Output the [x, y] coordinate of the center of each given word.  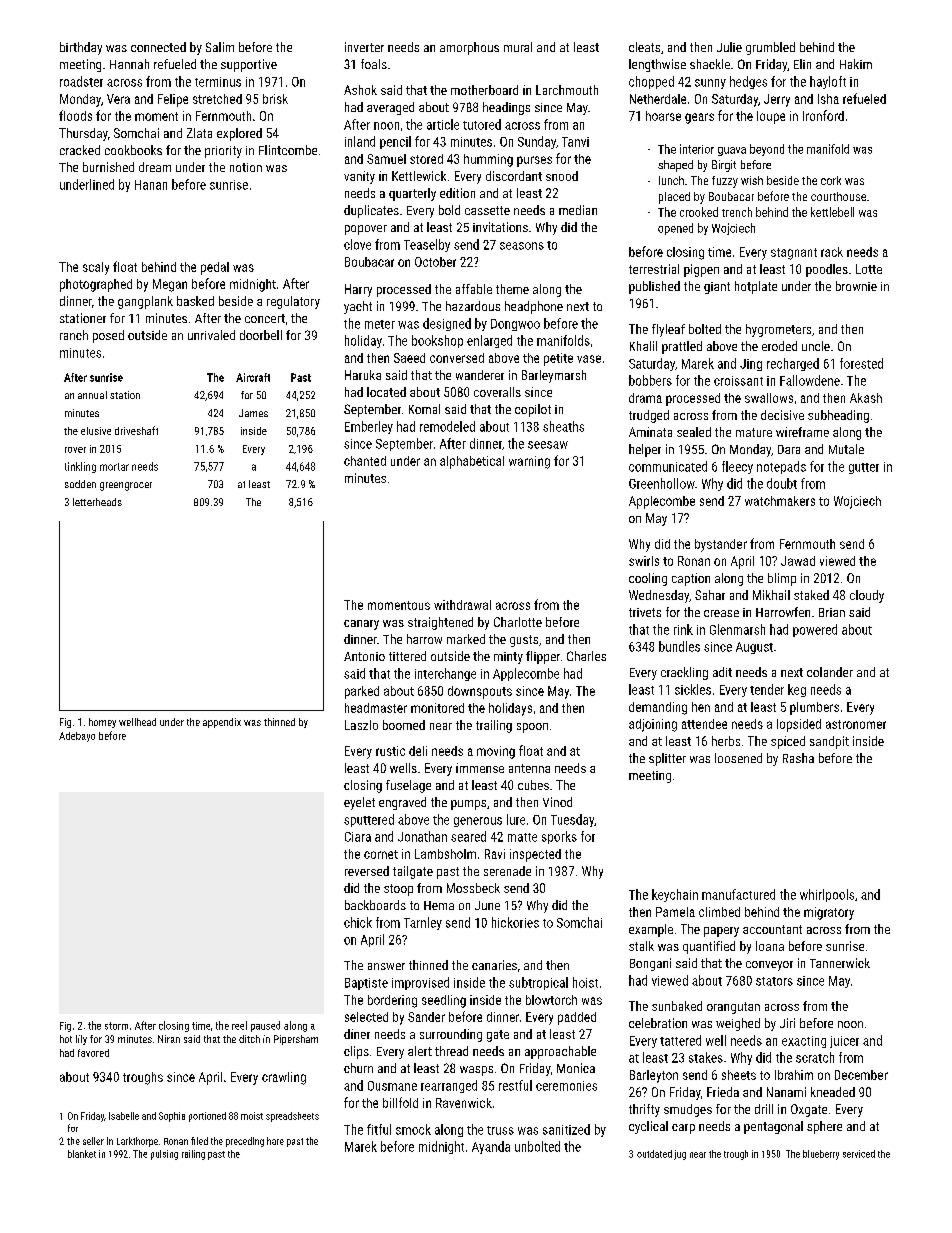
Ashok [360, 90]
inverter [364, 47]
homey [102, 723]
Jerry [777, 100]
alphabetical [472, 462]
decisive [782, 415]
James [253, 413]
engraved [402, 803]
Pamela [675, 912]
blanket [82, 1154]
